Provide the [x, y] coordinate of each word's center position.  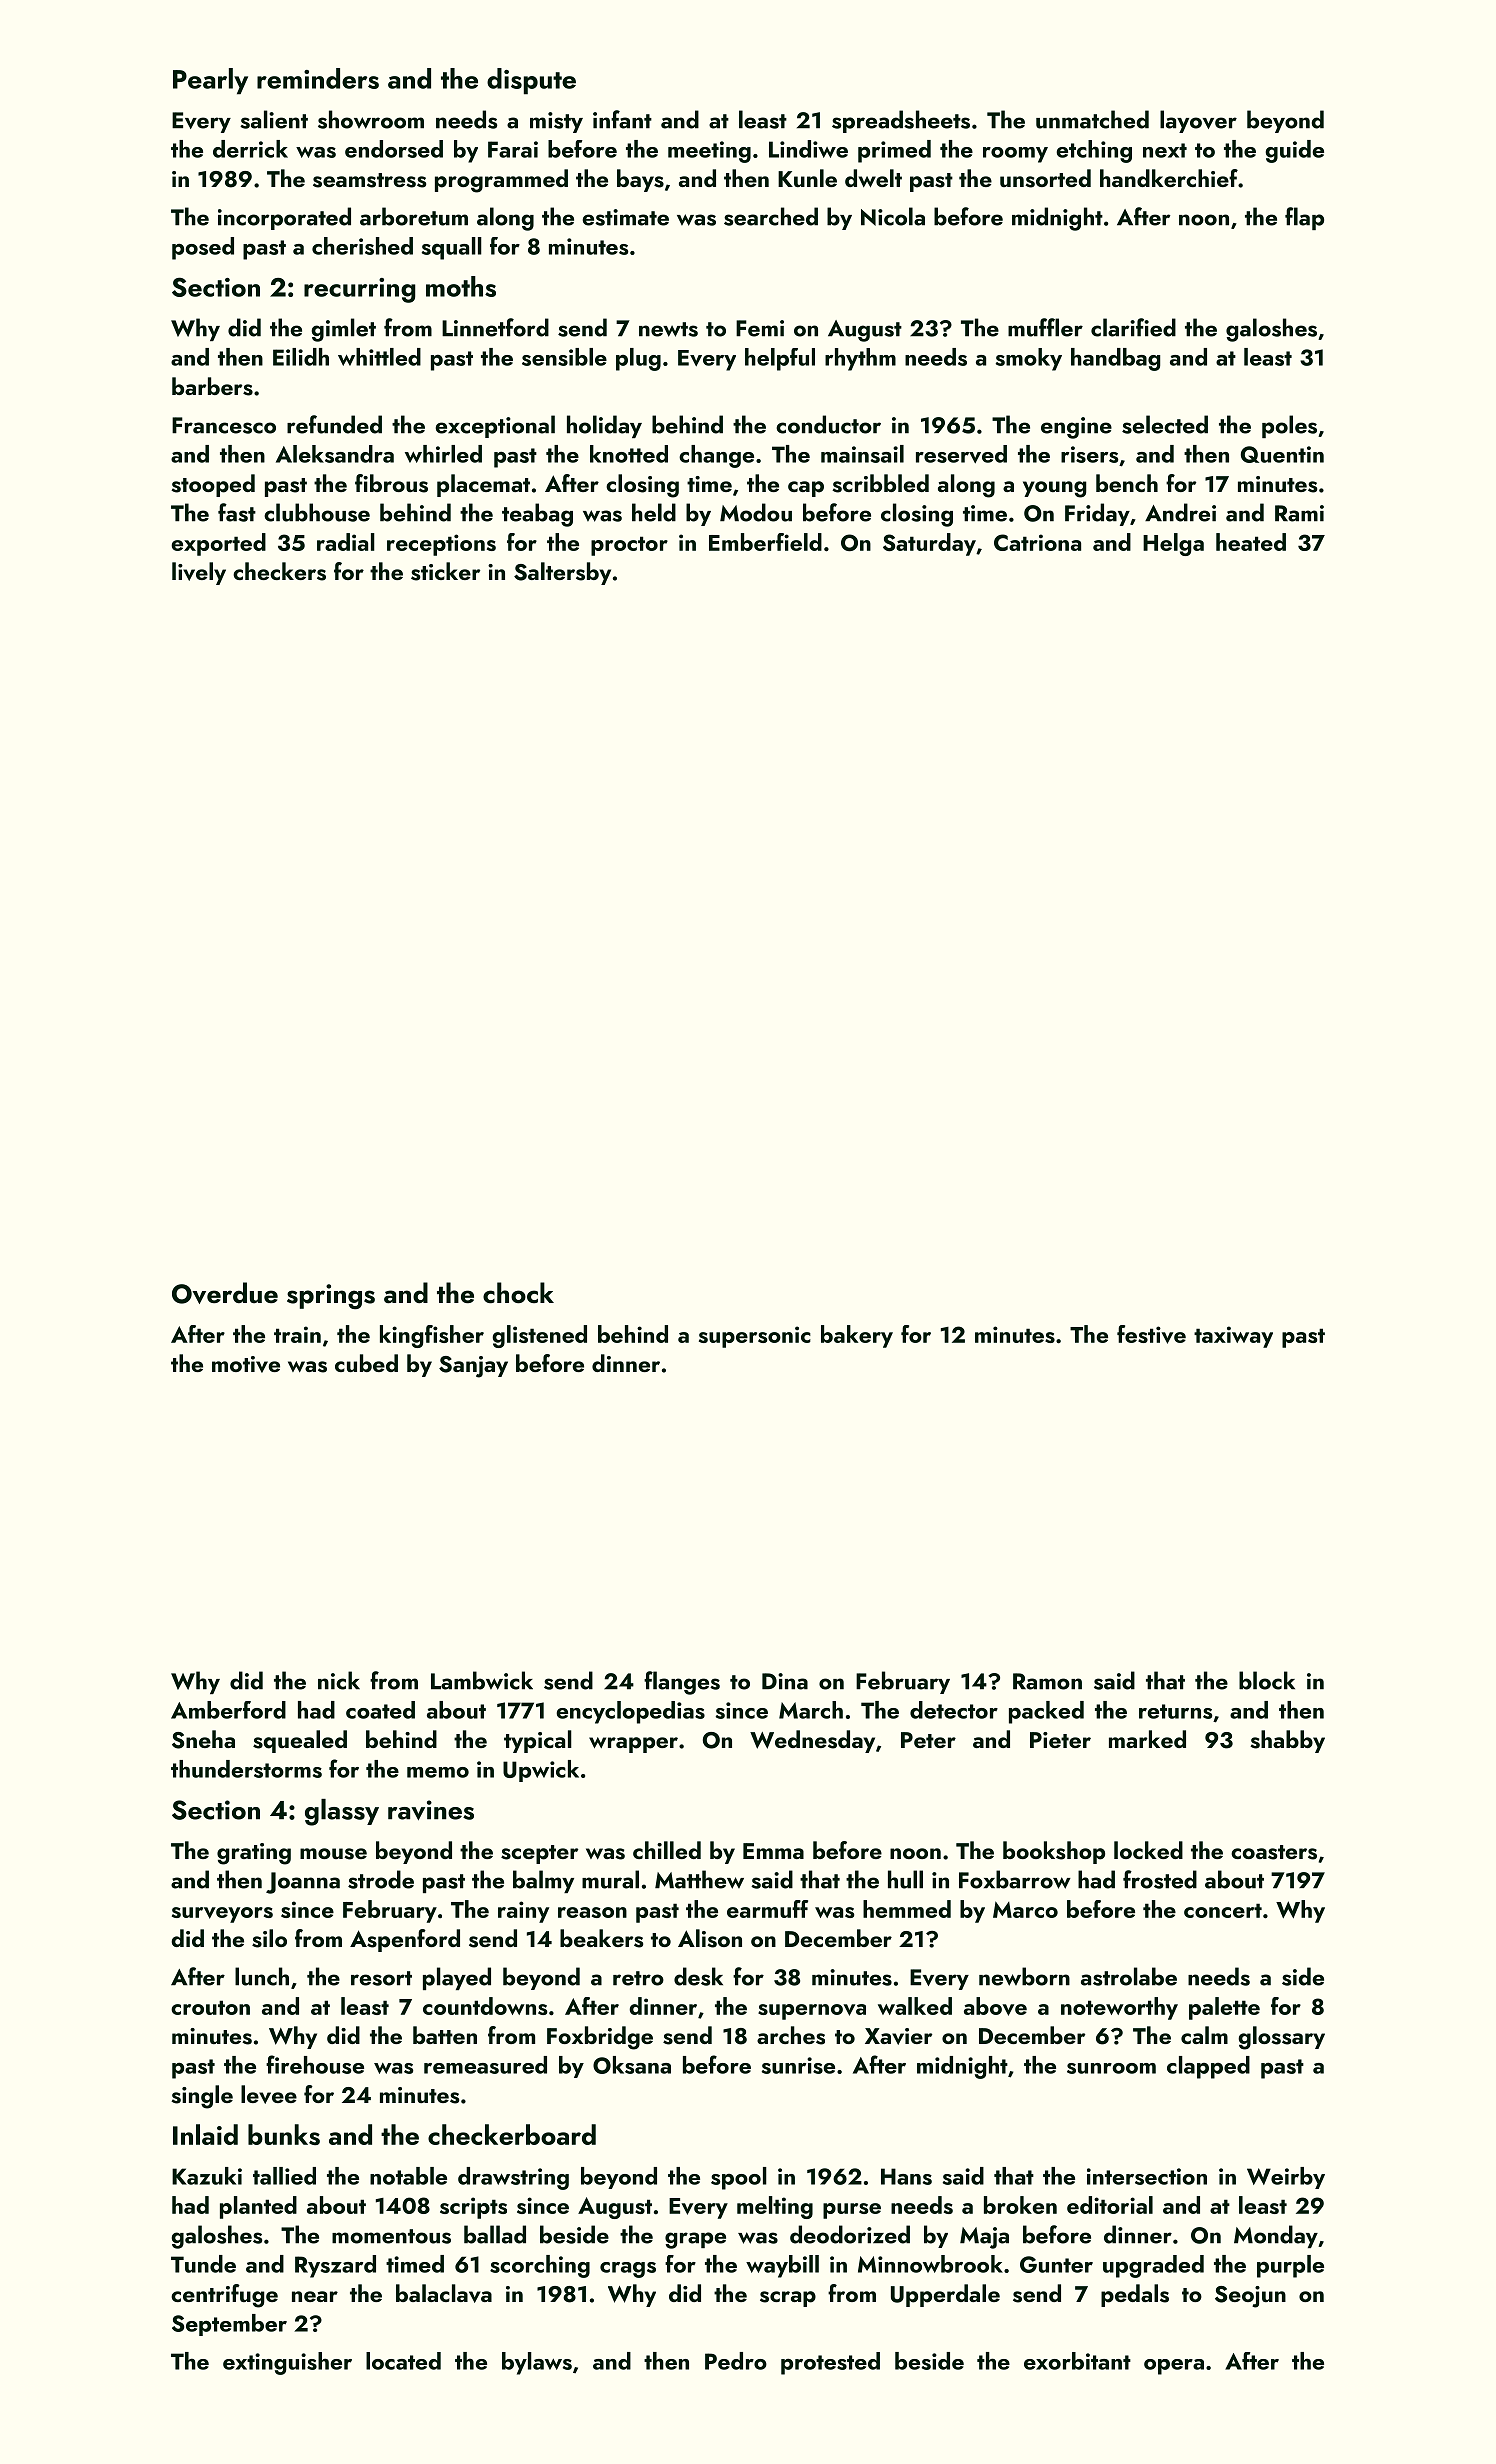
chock [518, 1293]
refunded [334, 424]
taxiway [1233, 1337]
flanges [682, 1683]
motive [246, 1364]
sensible [564, 357]
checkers [279, 571]
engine [1076, 428]
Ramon [1047, 1681]
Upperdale [945, 2295]
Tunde [203, 2264]
